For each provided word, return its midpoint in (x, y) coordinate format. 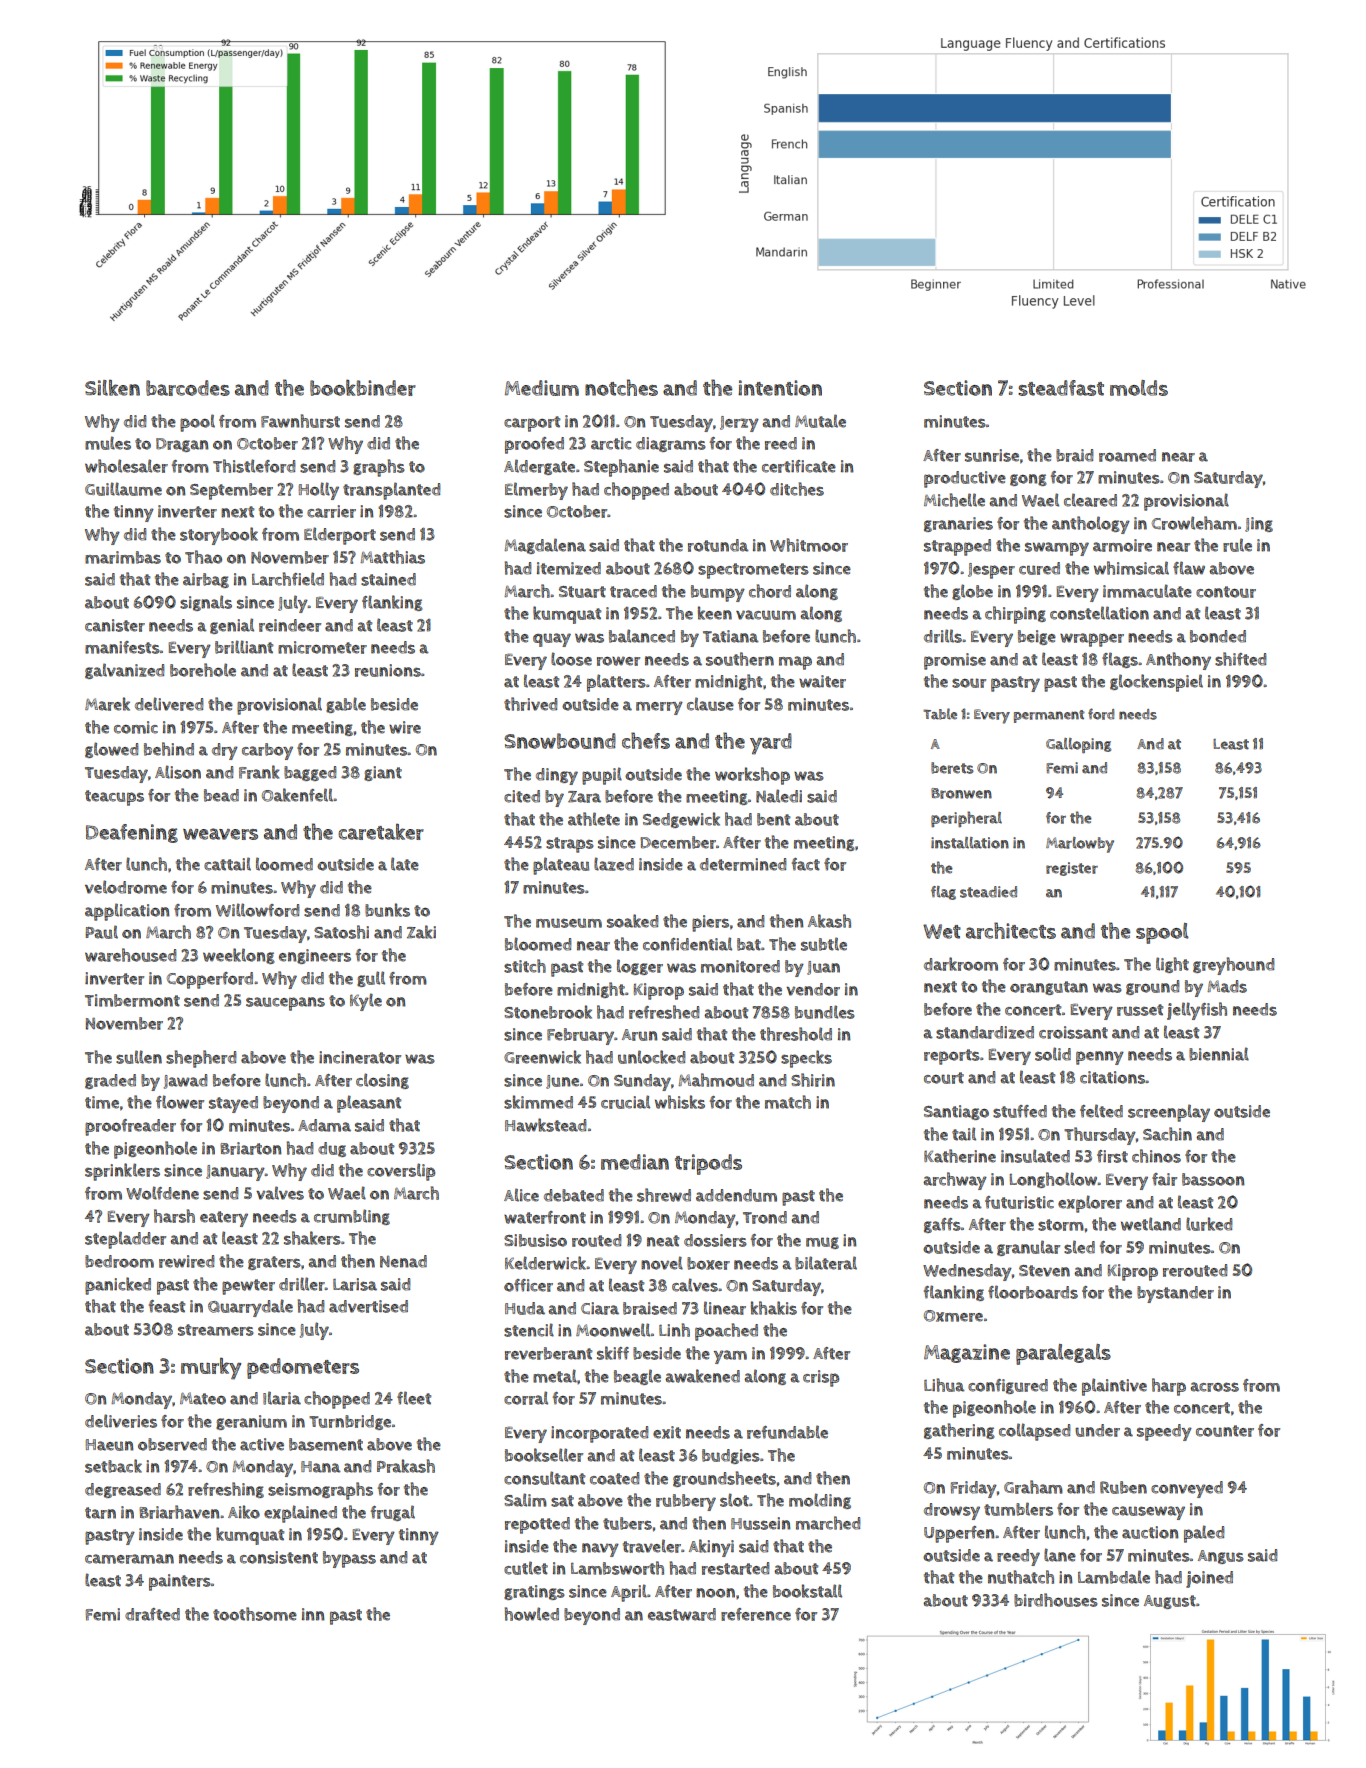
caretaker (381, 832)
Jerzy (739, 424)
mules (108, 443)
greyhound (1233, 966)
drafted (152, 1614)
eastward (682, 1614)
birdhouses (1056, 1600)
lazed (614, 864)
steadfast (1061, 388)
